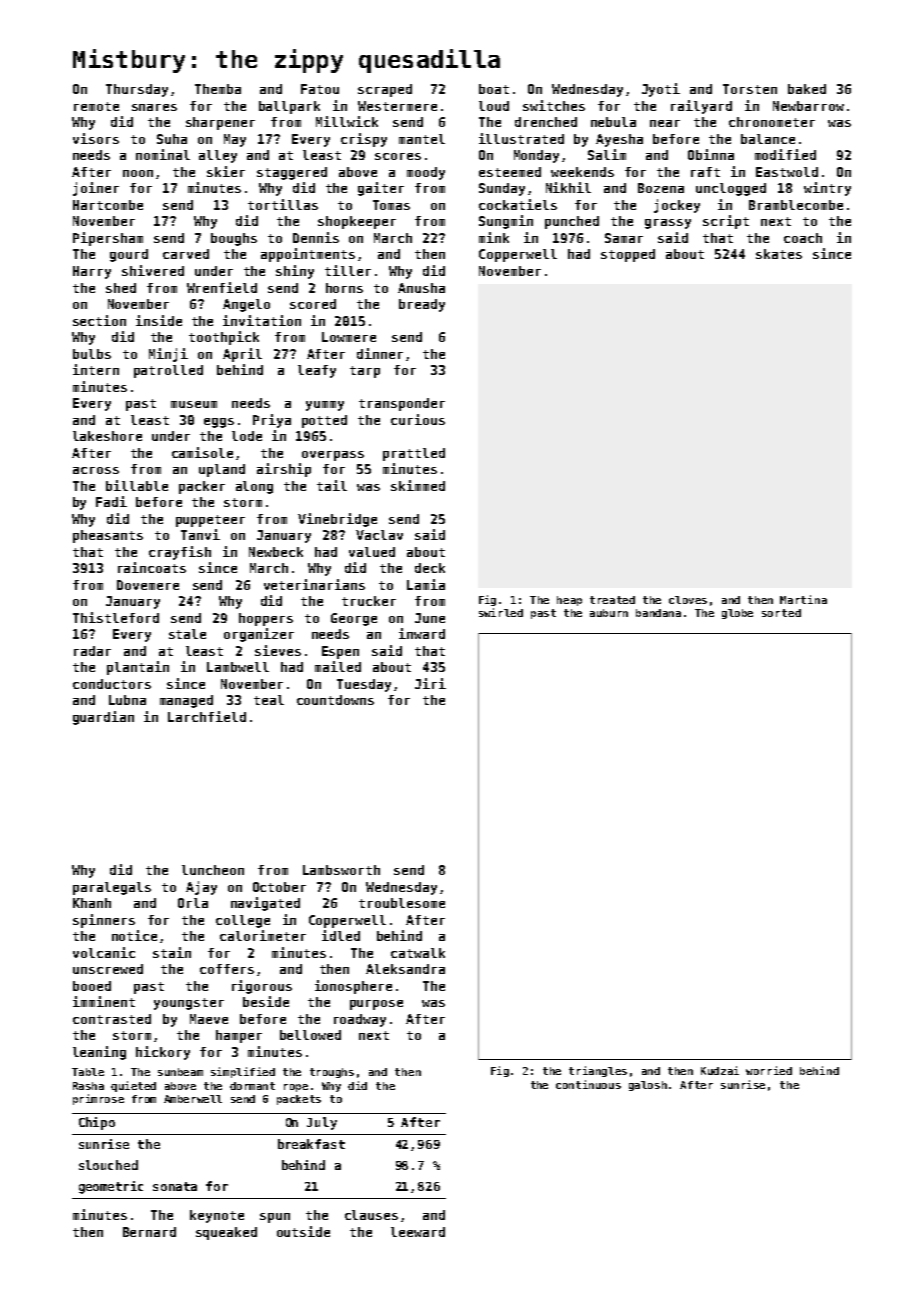 Image resolution: width=924 pixels, height=1308 pixels. What do you see at coordinates (405, 969) in the screenshot?
I see `Aleksandra` at bounding box center [405, 969].
